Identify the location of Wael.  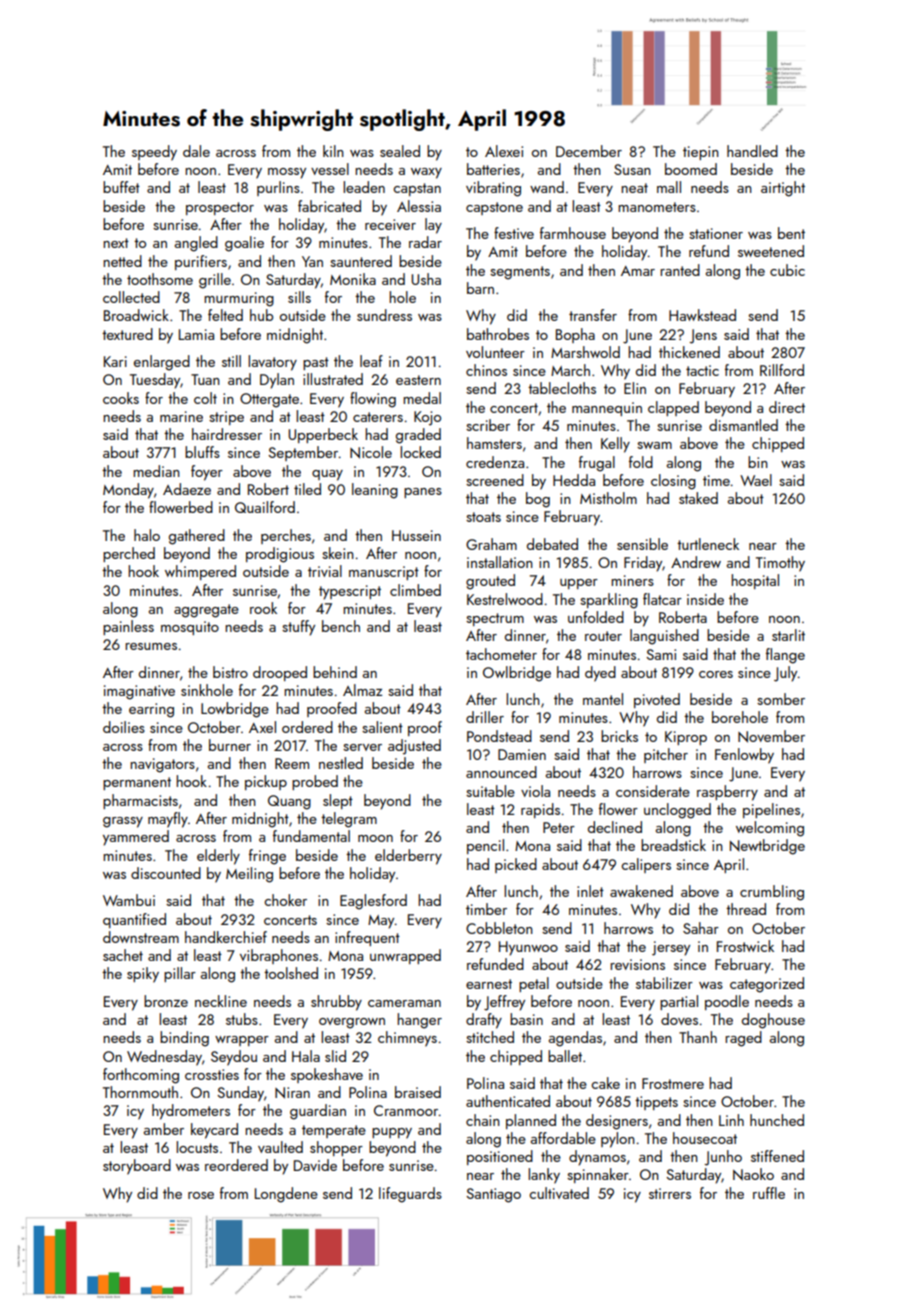
(756, 480).
